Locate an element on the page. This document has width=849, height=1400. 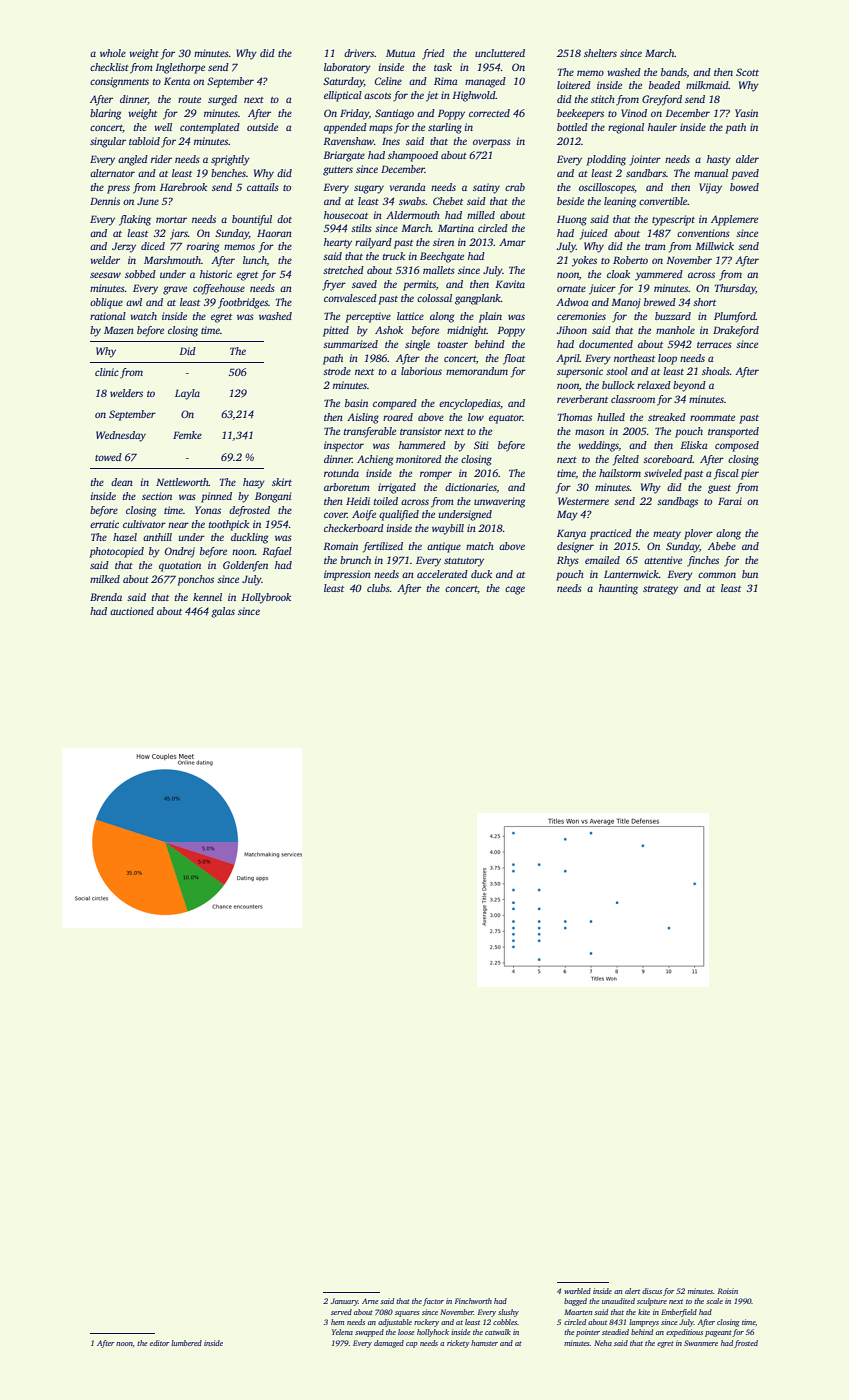
accelerated is located at coordinates (442, 574).
